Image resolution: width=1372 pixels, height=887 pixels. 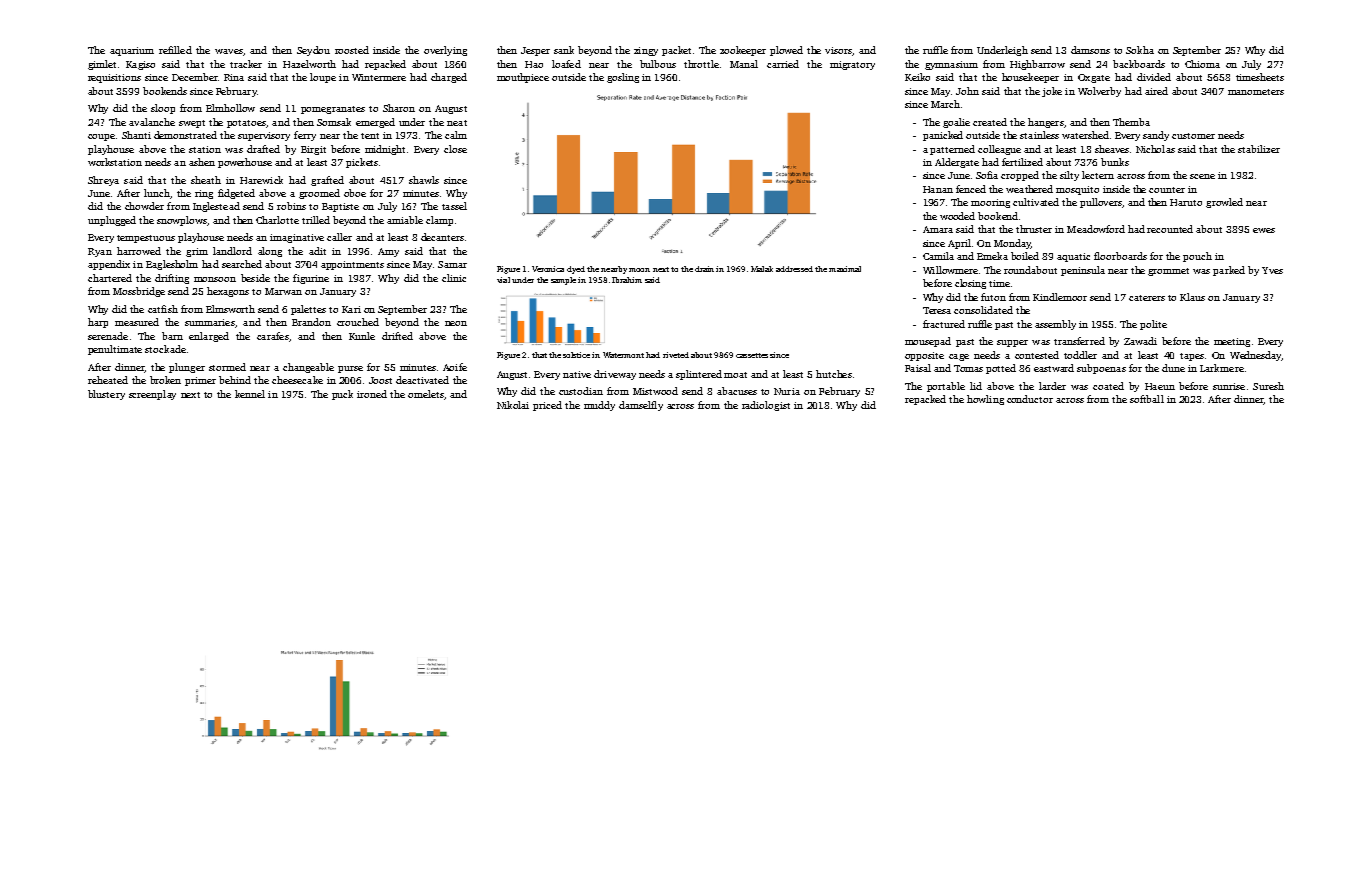 I want to click on solstice, so click(x=576, y=355).
